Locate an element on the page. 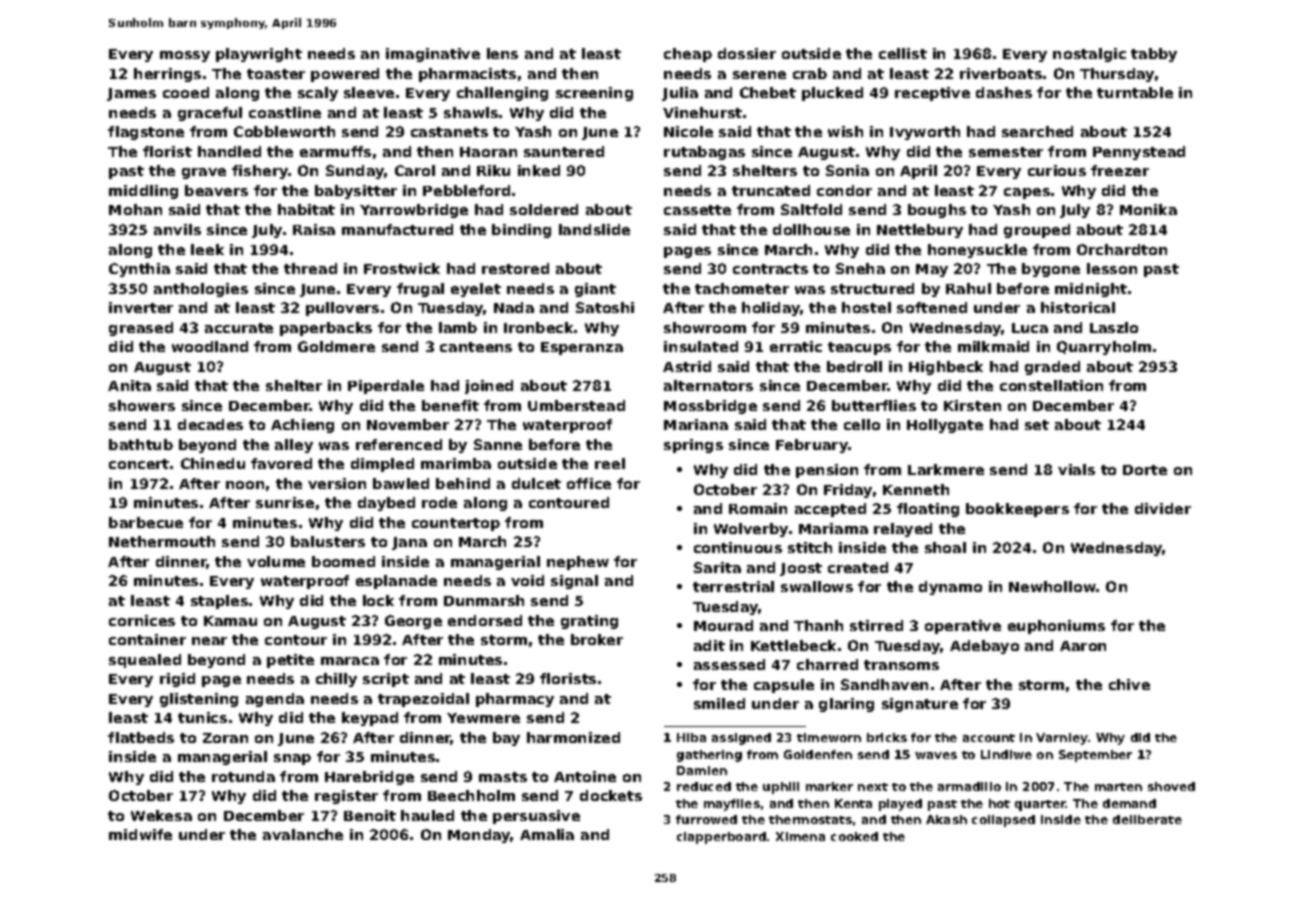 This document has height=924, width=1308. assessed is located at coordinates (729, 664).
